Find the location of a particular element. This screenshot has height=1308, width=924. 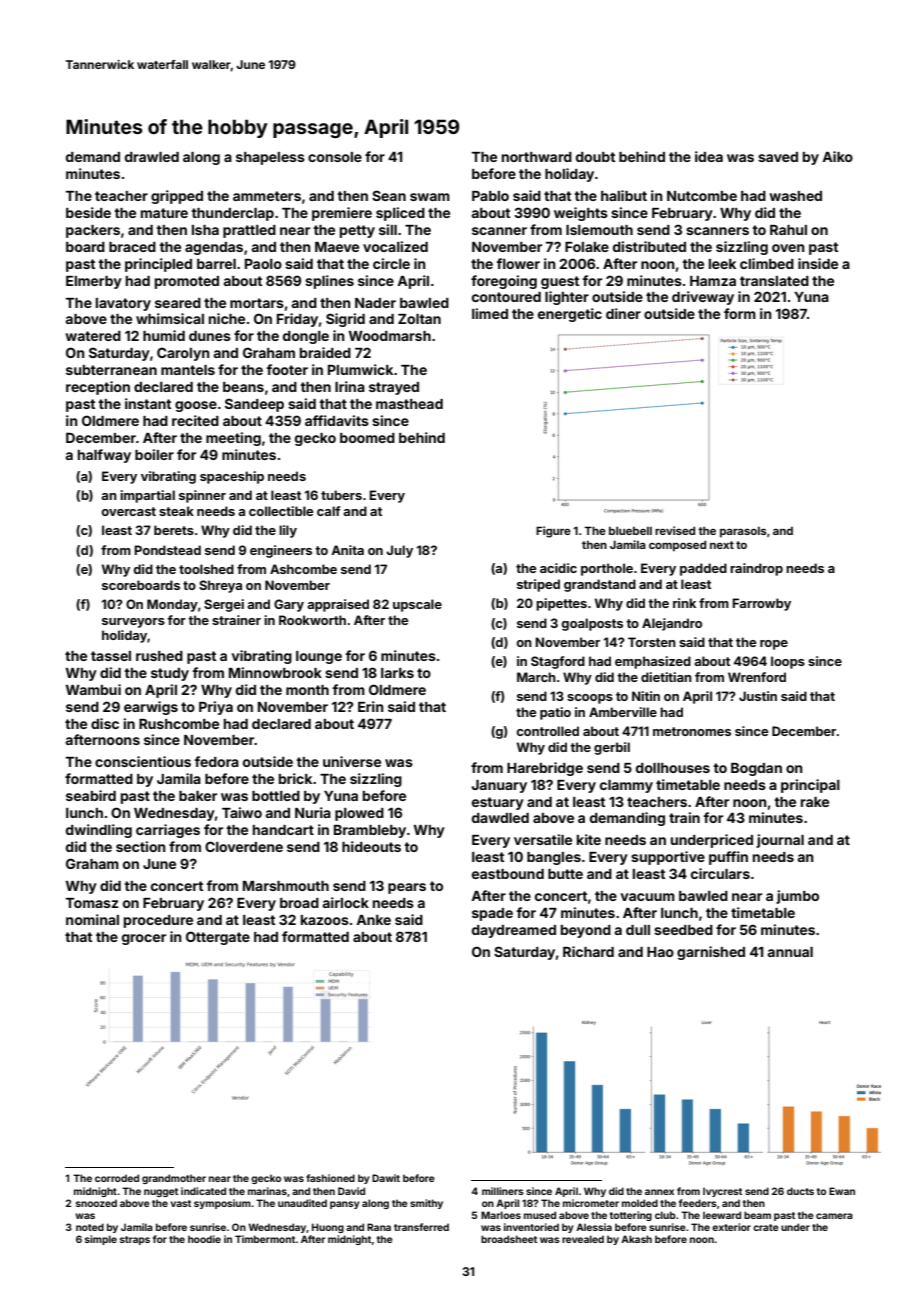

beans is located at coordinates (243, 387).
